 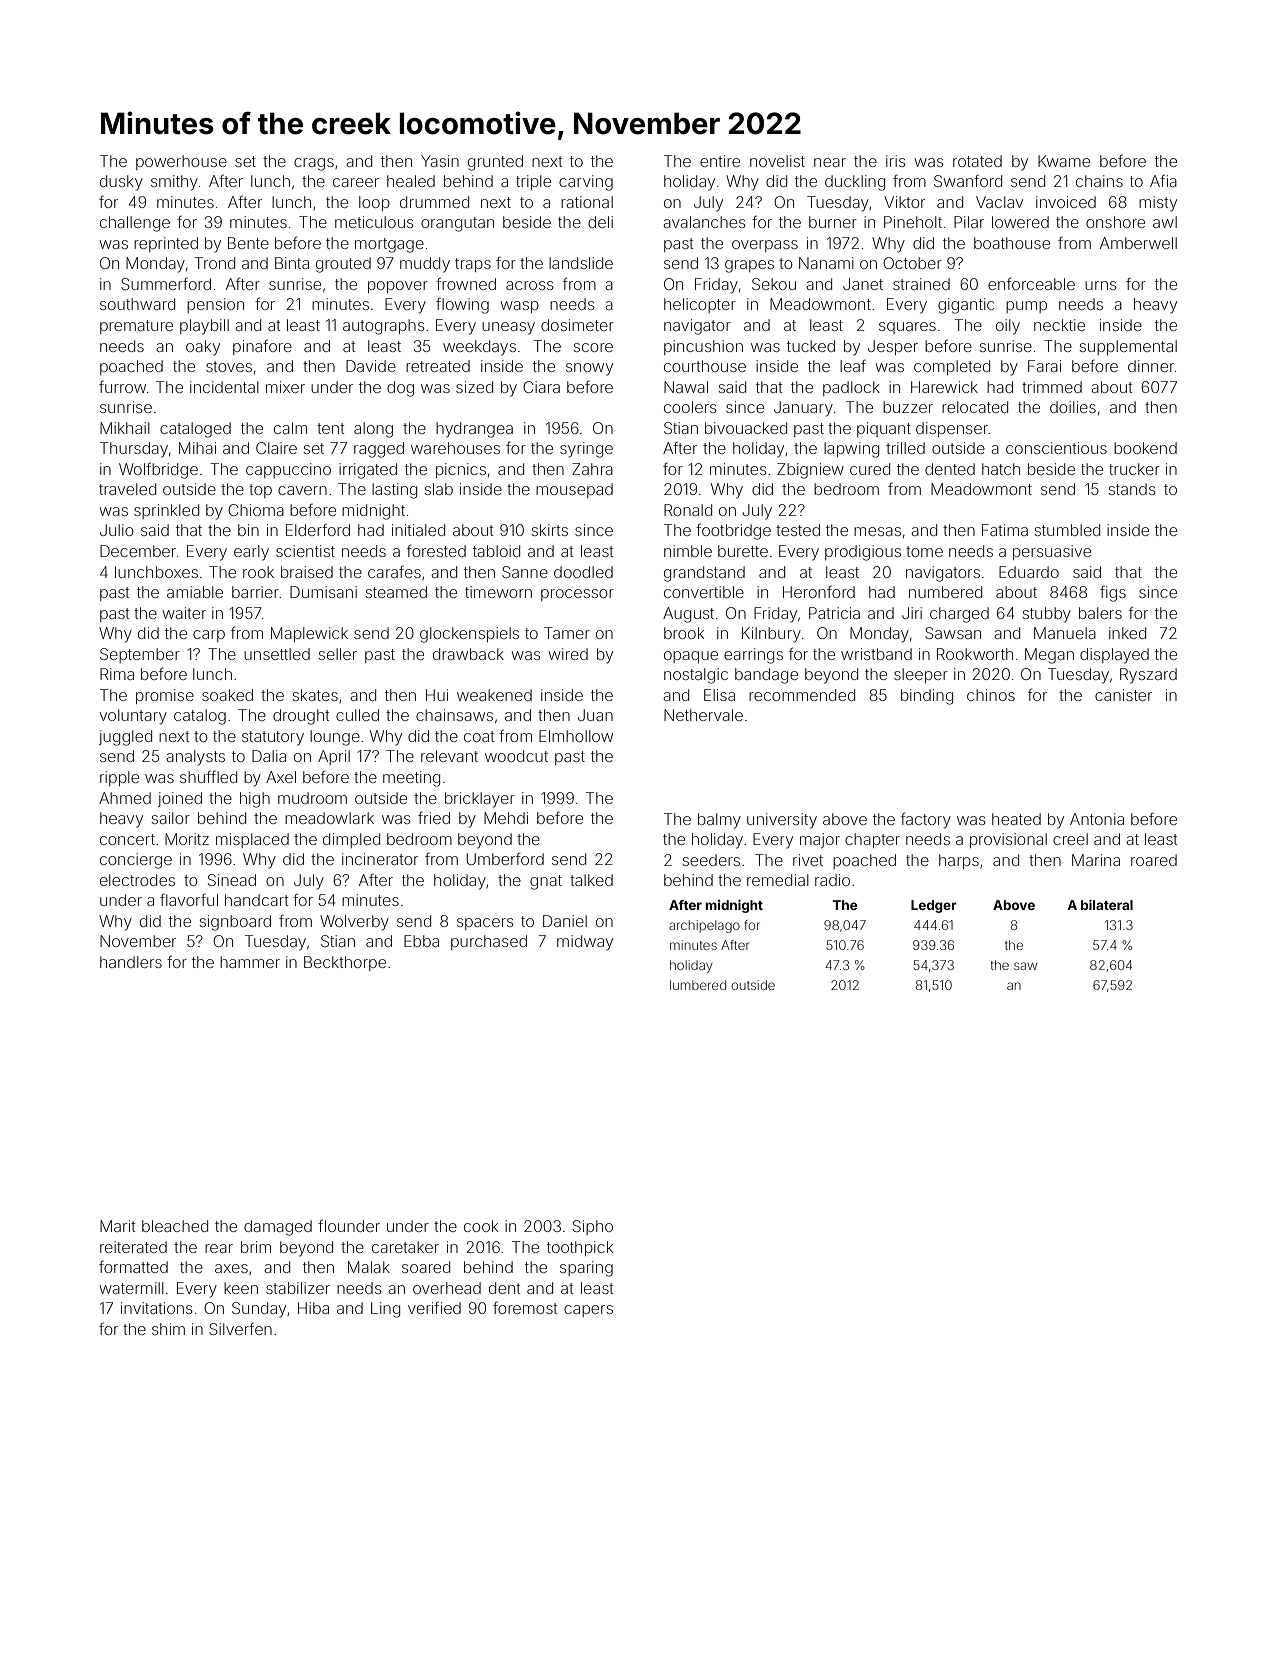 What do you see at coordinates (568, 654) in the screenshot?
I see `wired` at bounding box center [568, 654].
